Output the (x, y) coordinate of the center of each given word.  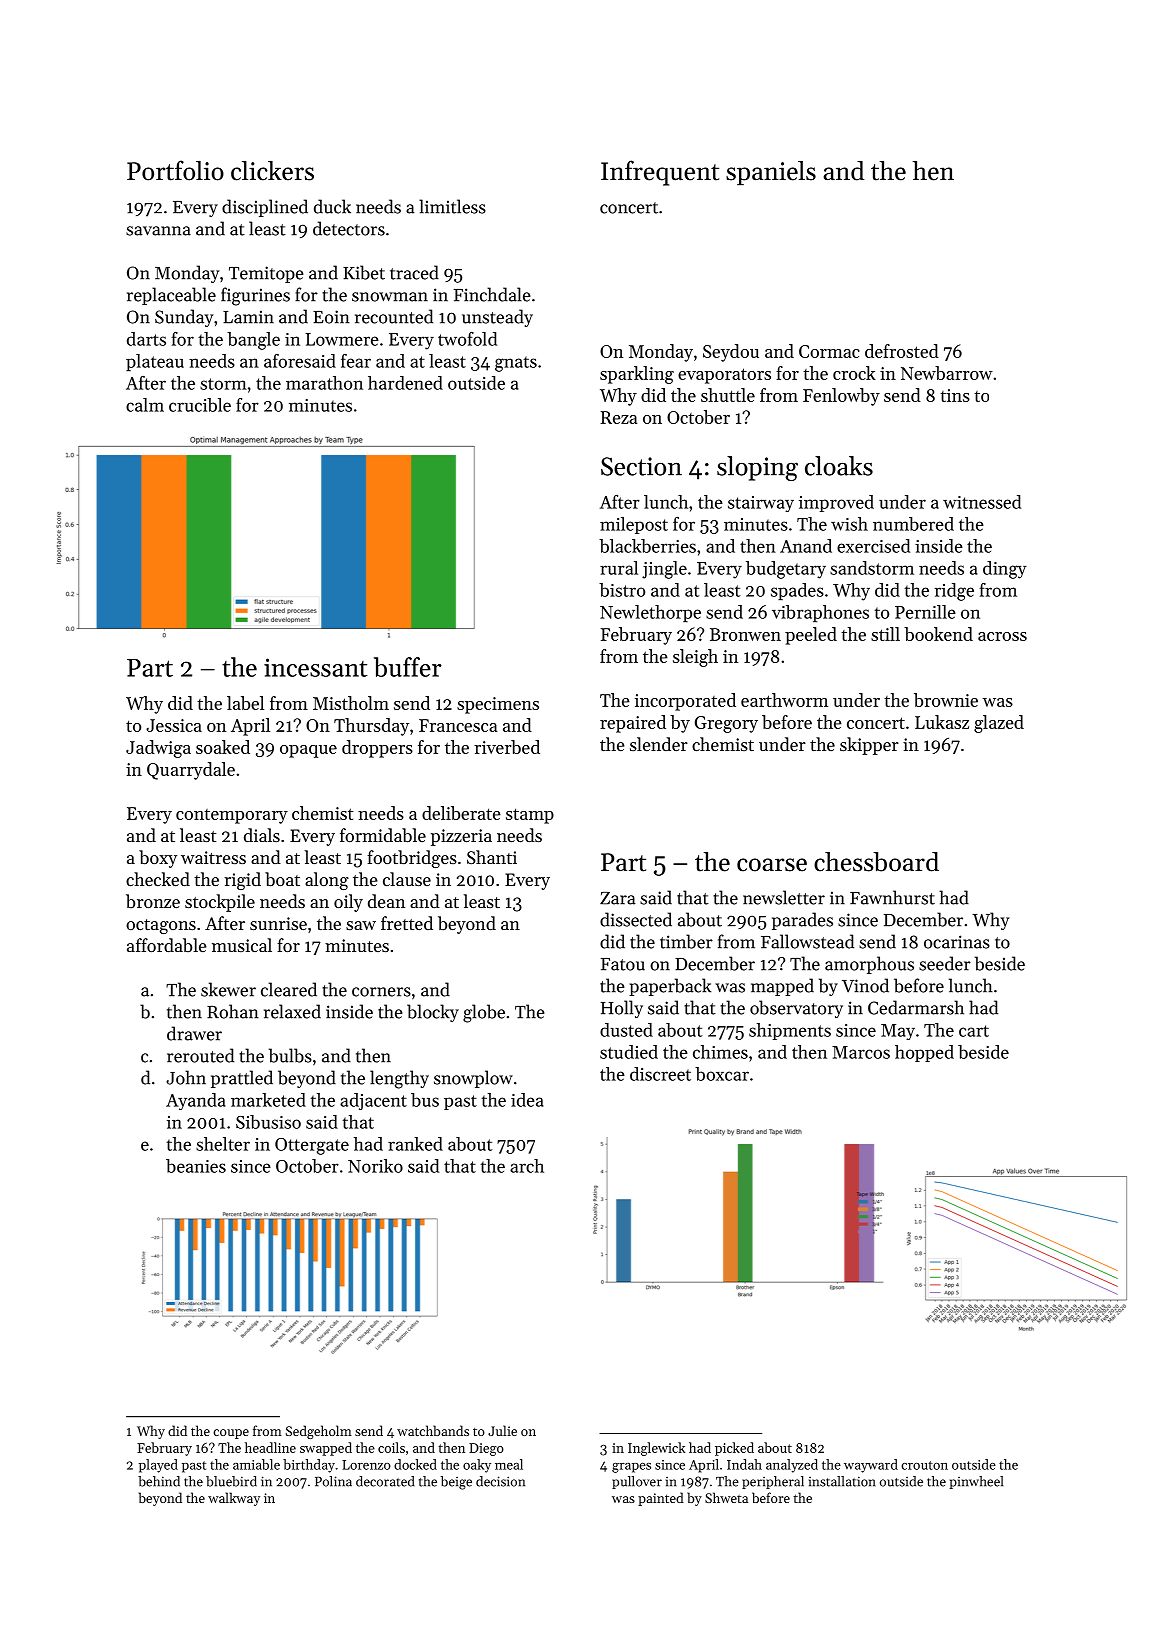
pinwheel (976, 1482)
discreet (660, 1074)
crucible (200, 405)
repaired (633, 724)
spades (797, 591)
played (158, 1466)
